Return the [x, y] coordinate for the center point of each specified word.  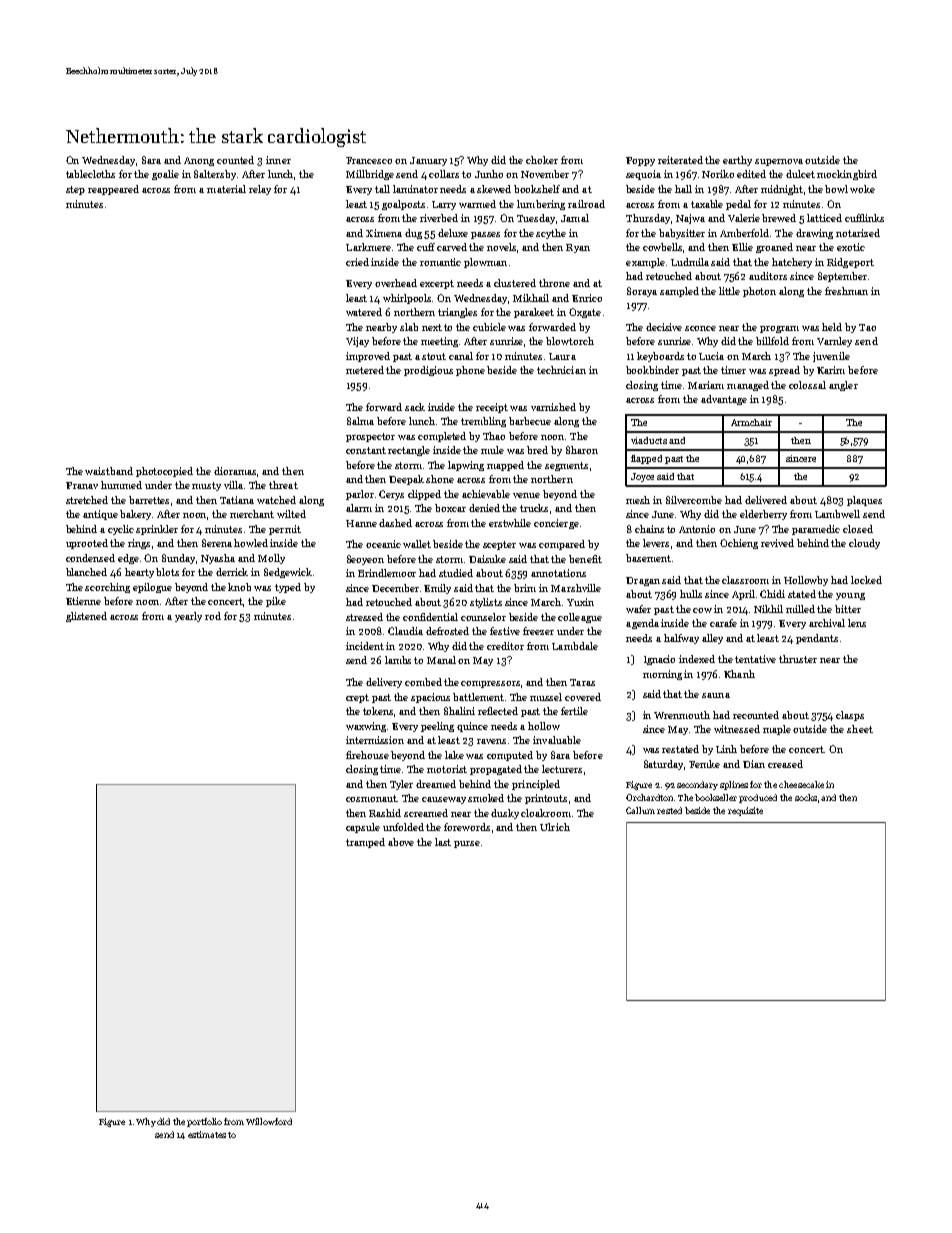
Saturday [664, 765]
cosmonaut [372, 798]
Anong [199, 161]
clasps [850, 716]
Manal [441, 660]
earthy [737, 161]
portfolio [204, 1122]
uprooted [87, 544]
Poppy [640, 161]
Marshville [576, 588]
